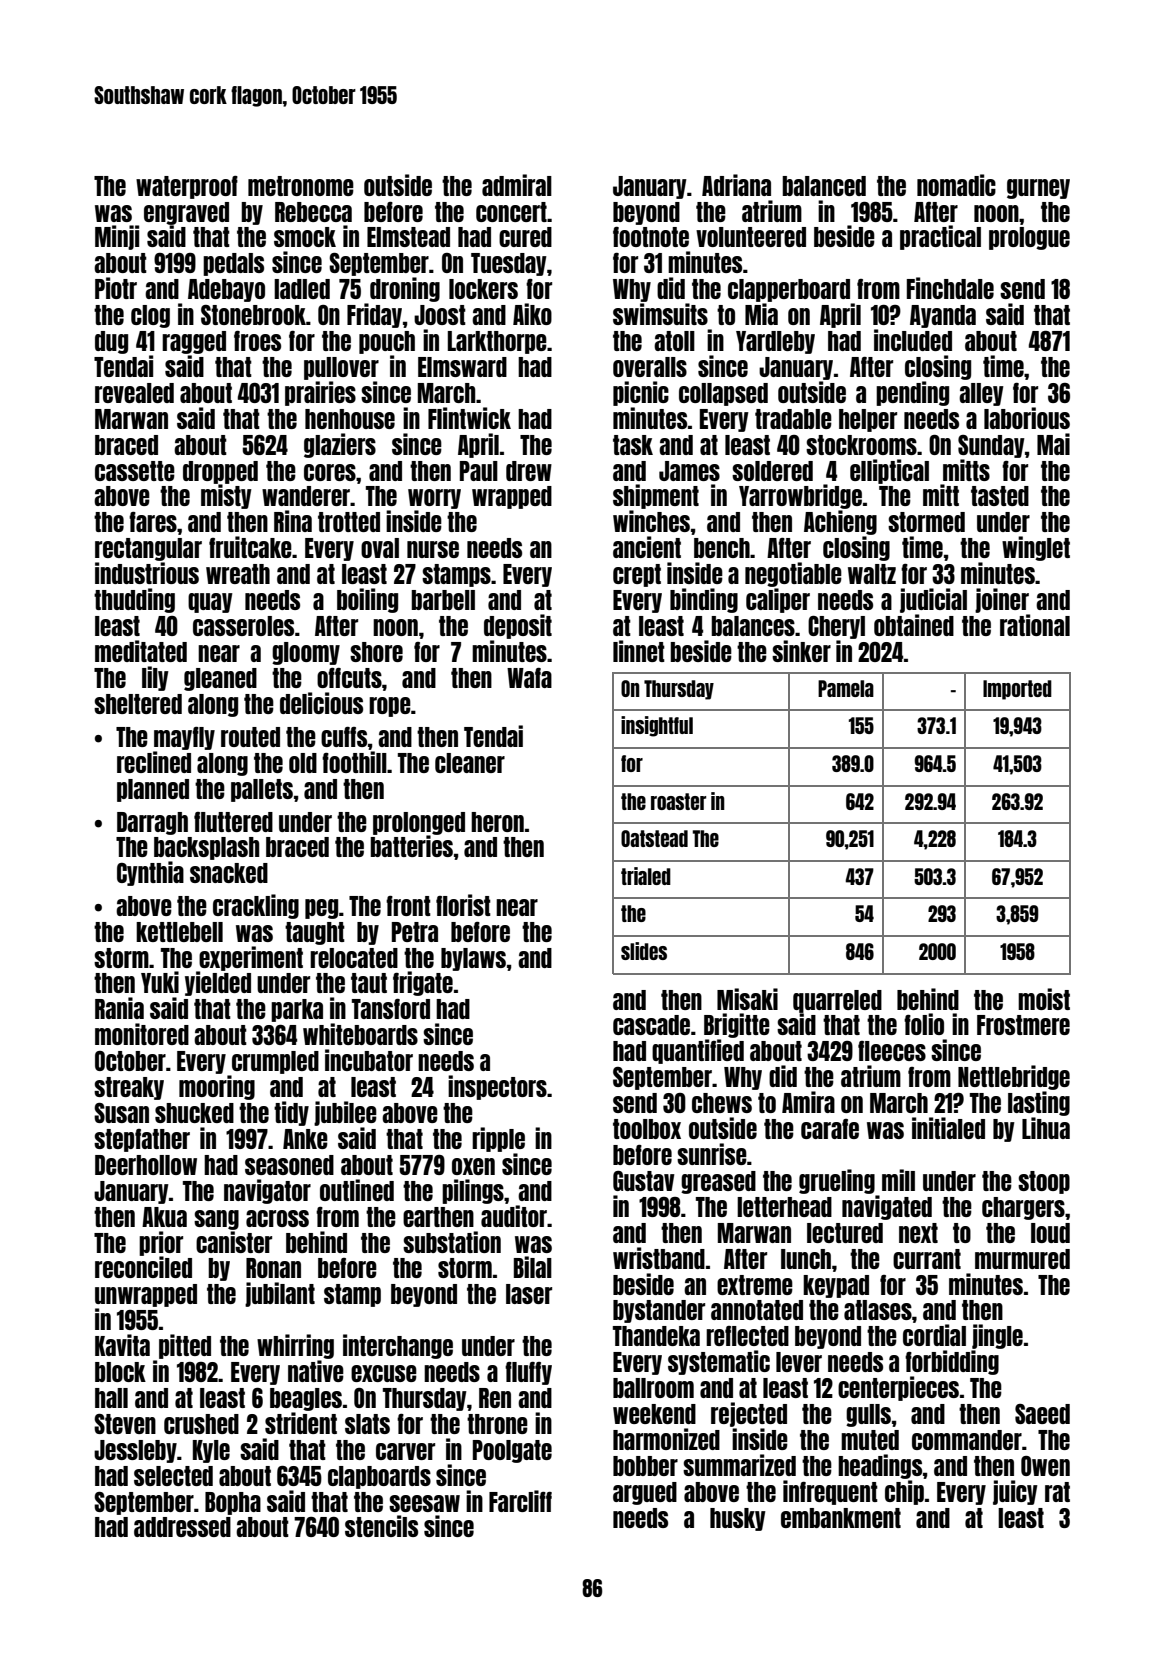  I want to click on florist, so click(463, 905).
